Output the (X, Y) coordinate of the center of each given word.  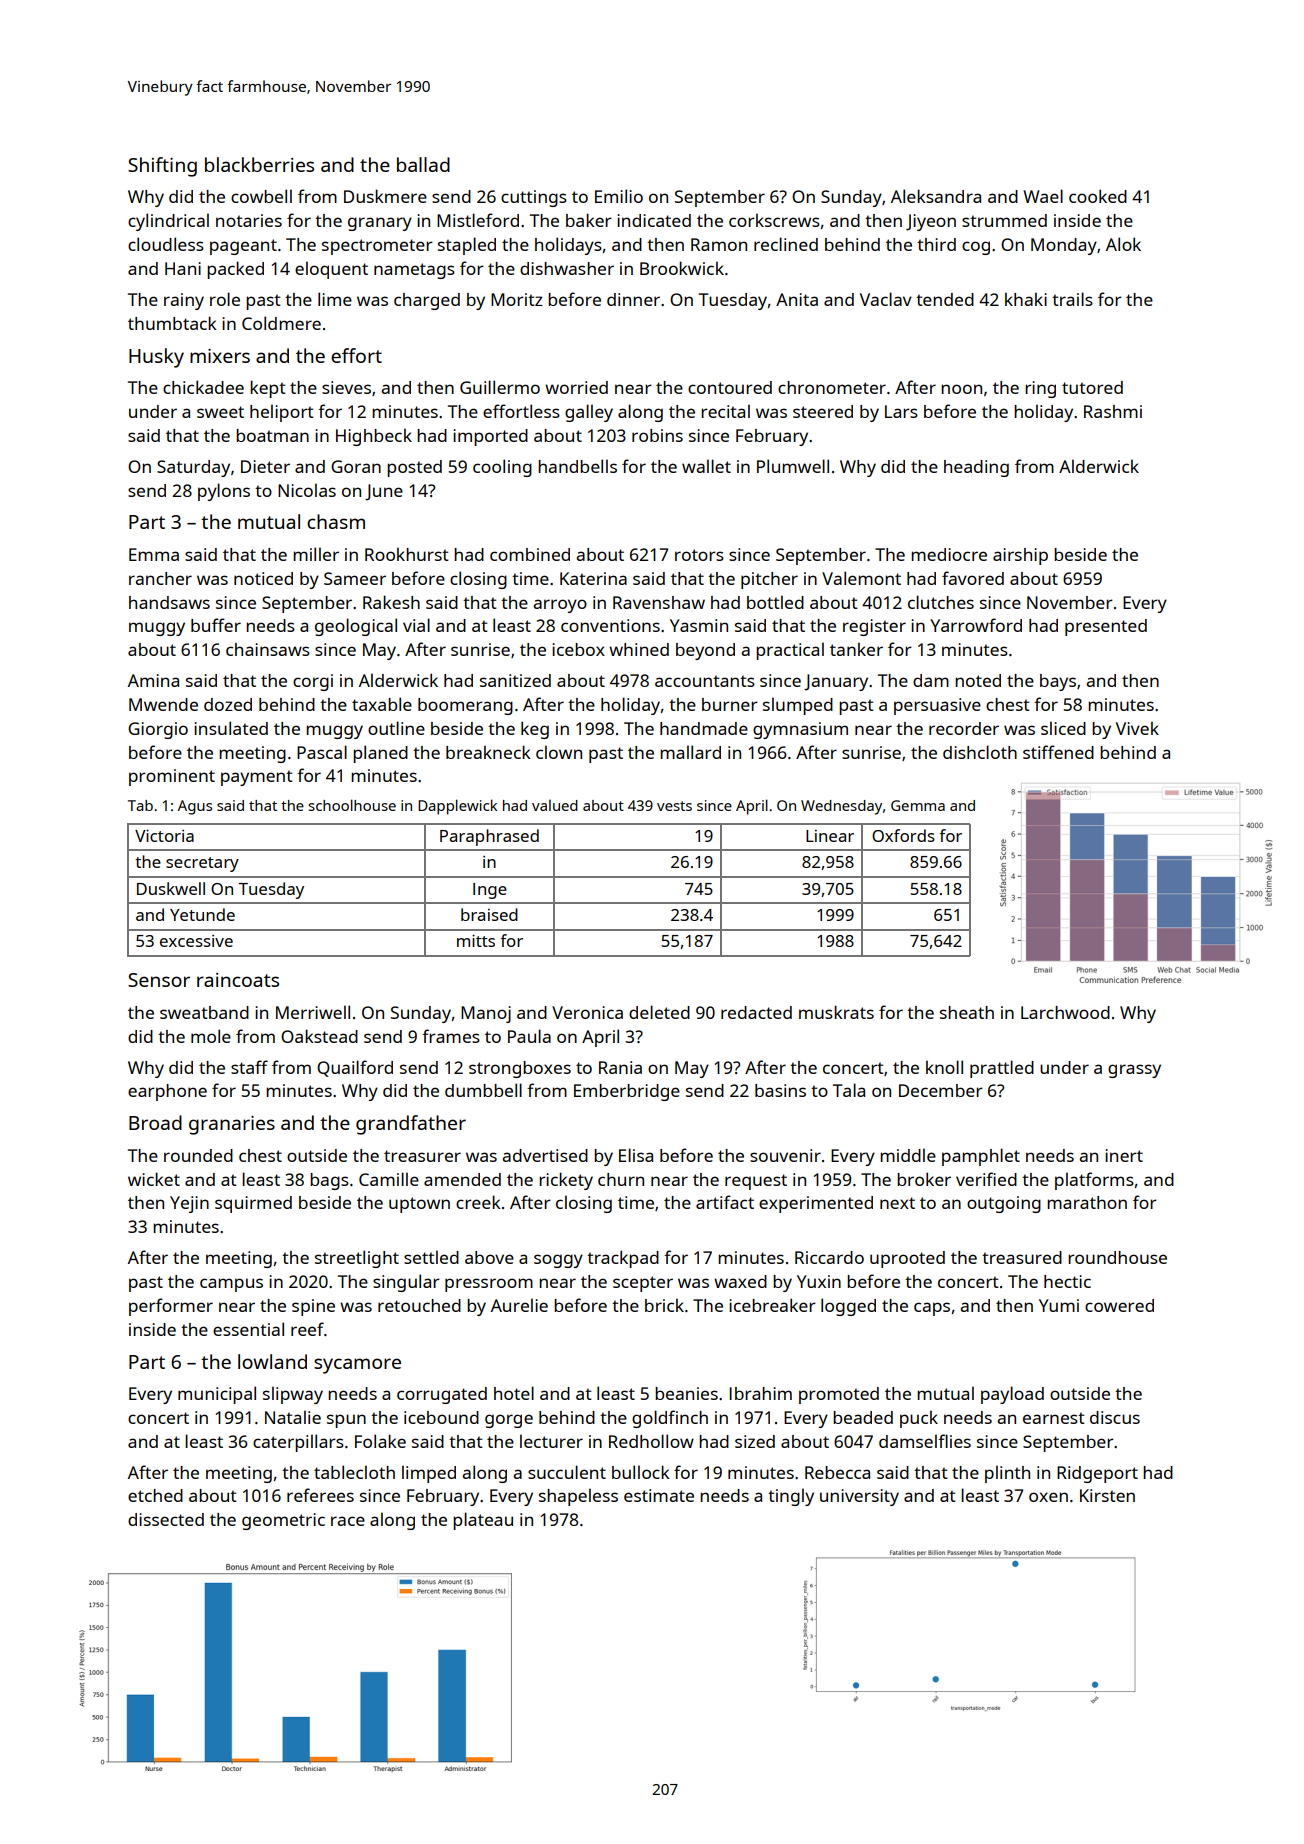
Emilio (619, 196)
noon (961, 389)
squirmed (253, 1204)
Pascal (322, 752)
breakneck (488, 752)
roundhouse (1117, 1257)
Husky (156, 358)
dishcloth (980, 752)
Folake (380, 1441)
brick (664, 1305)
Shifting (162, 167)
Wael (1043, 196)
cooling (502, 468)
